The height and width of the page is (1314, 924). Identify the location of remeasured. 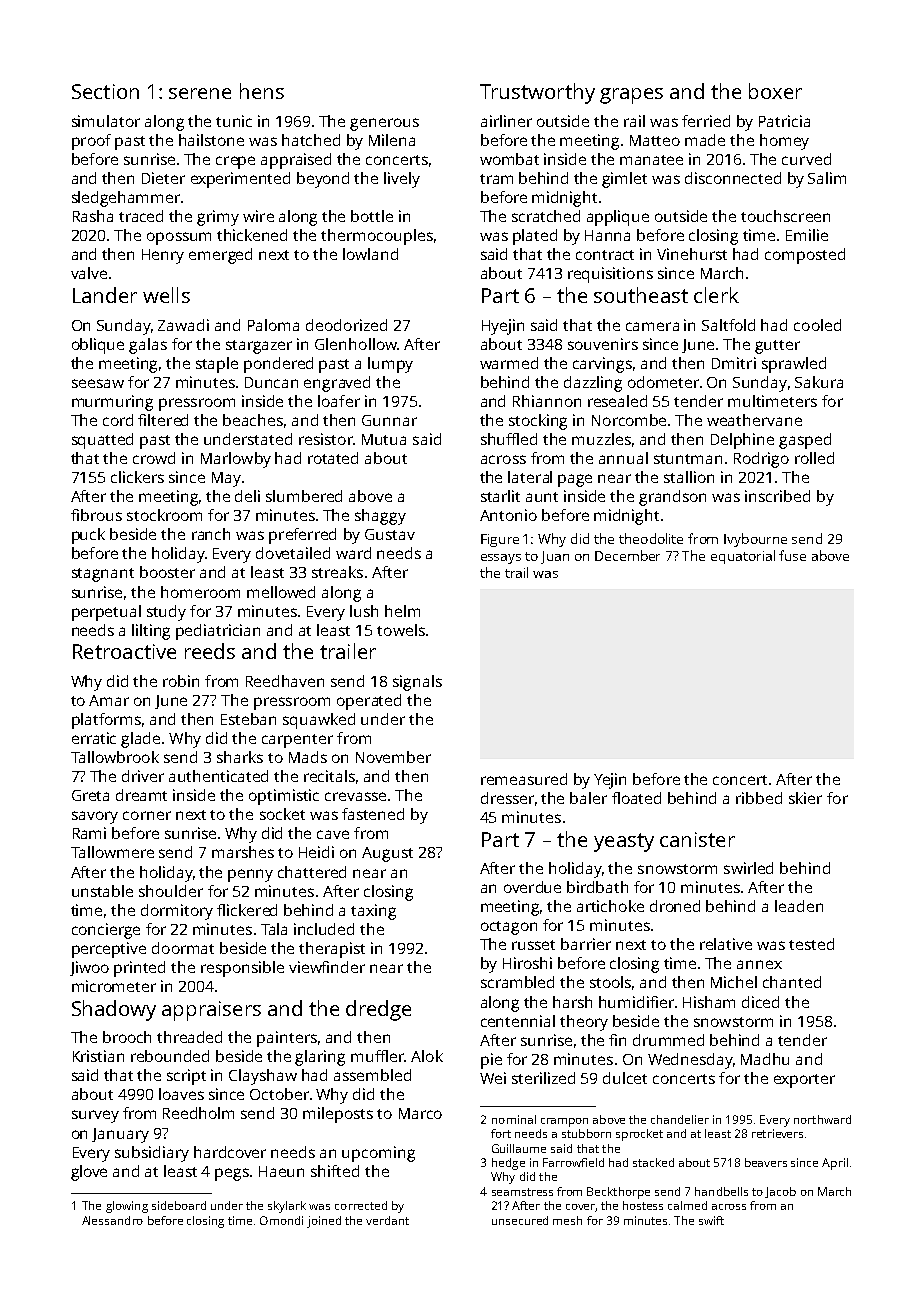
(524, 779).
